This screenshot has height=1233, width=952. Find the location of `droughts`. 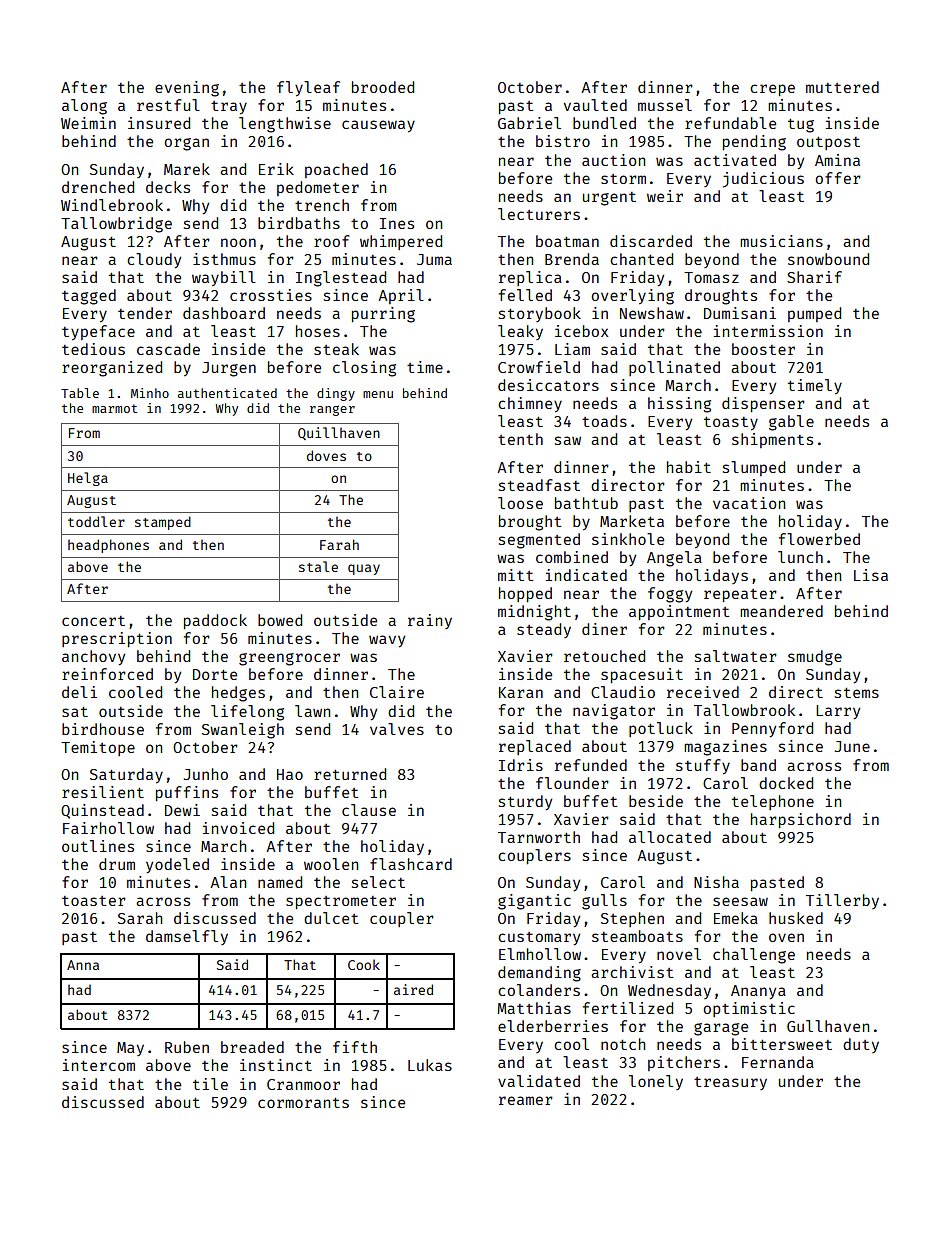

droughts is located at coordinates (721, 297).
